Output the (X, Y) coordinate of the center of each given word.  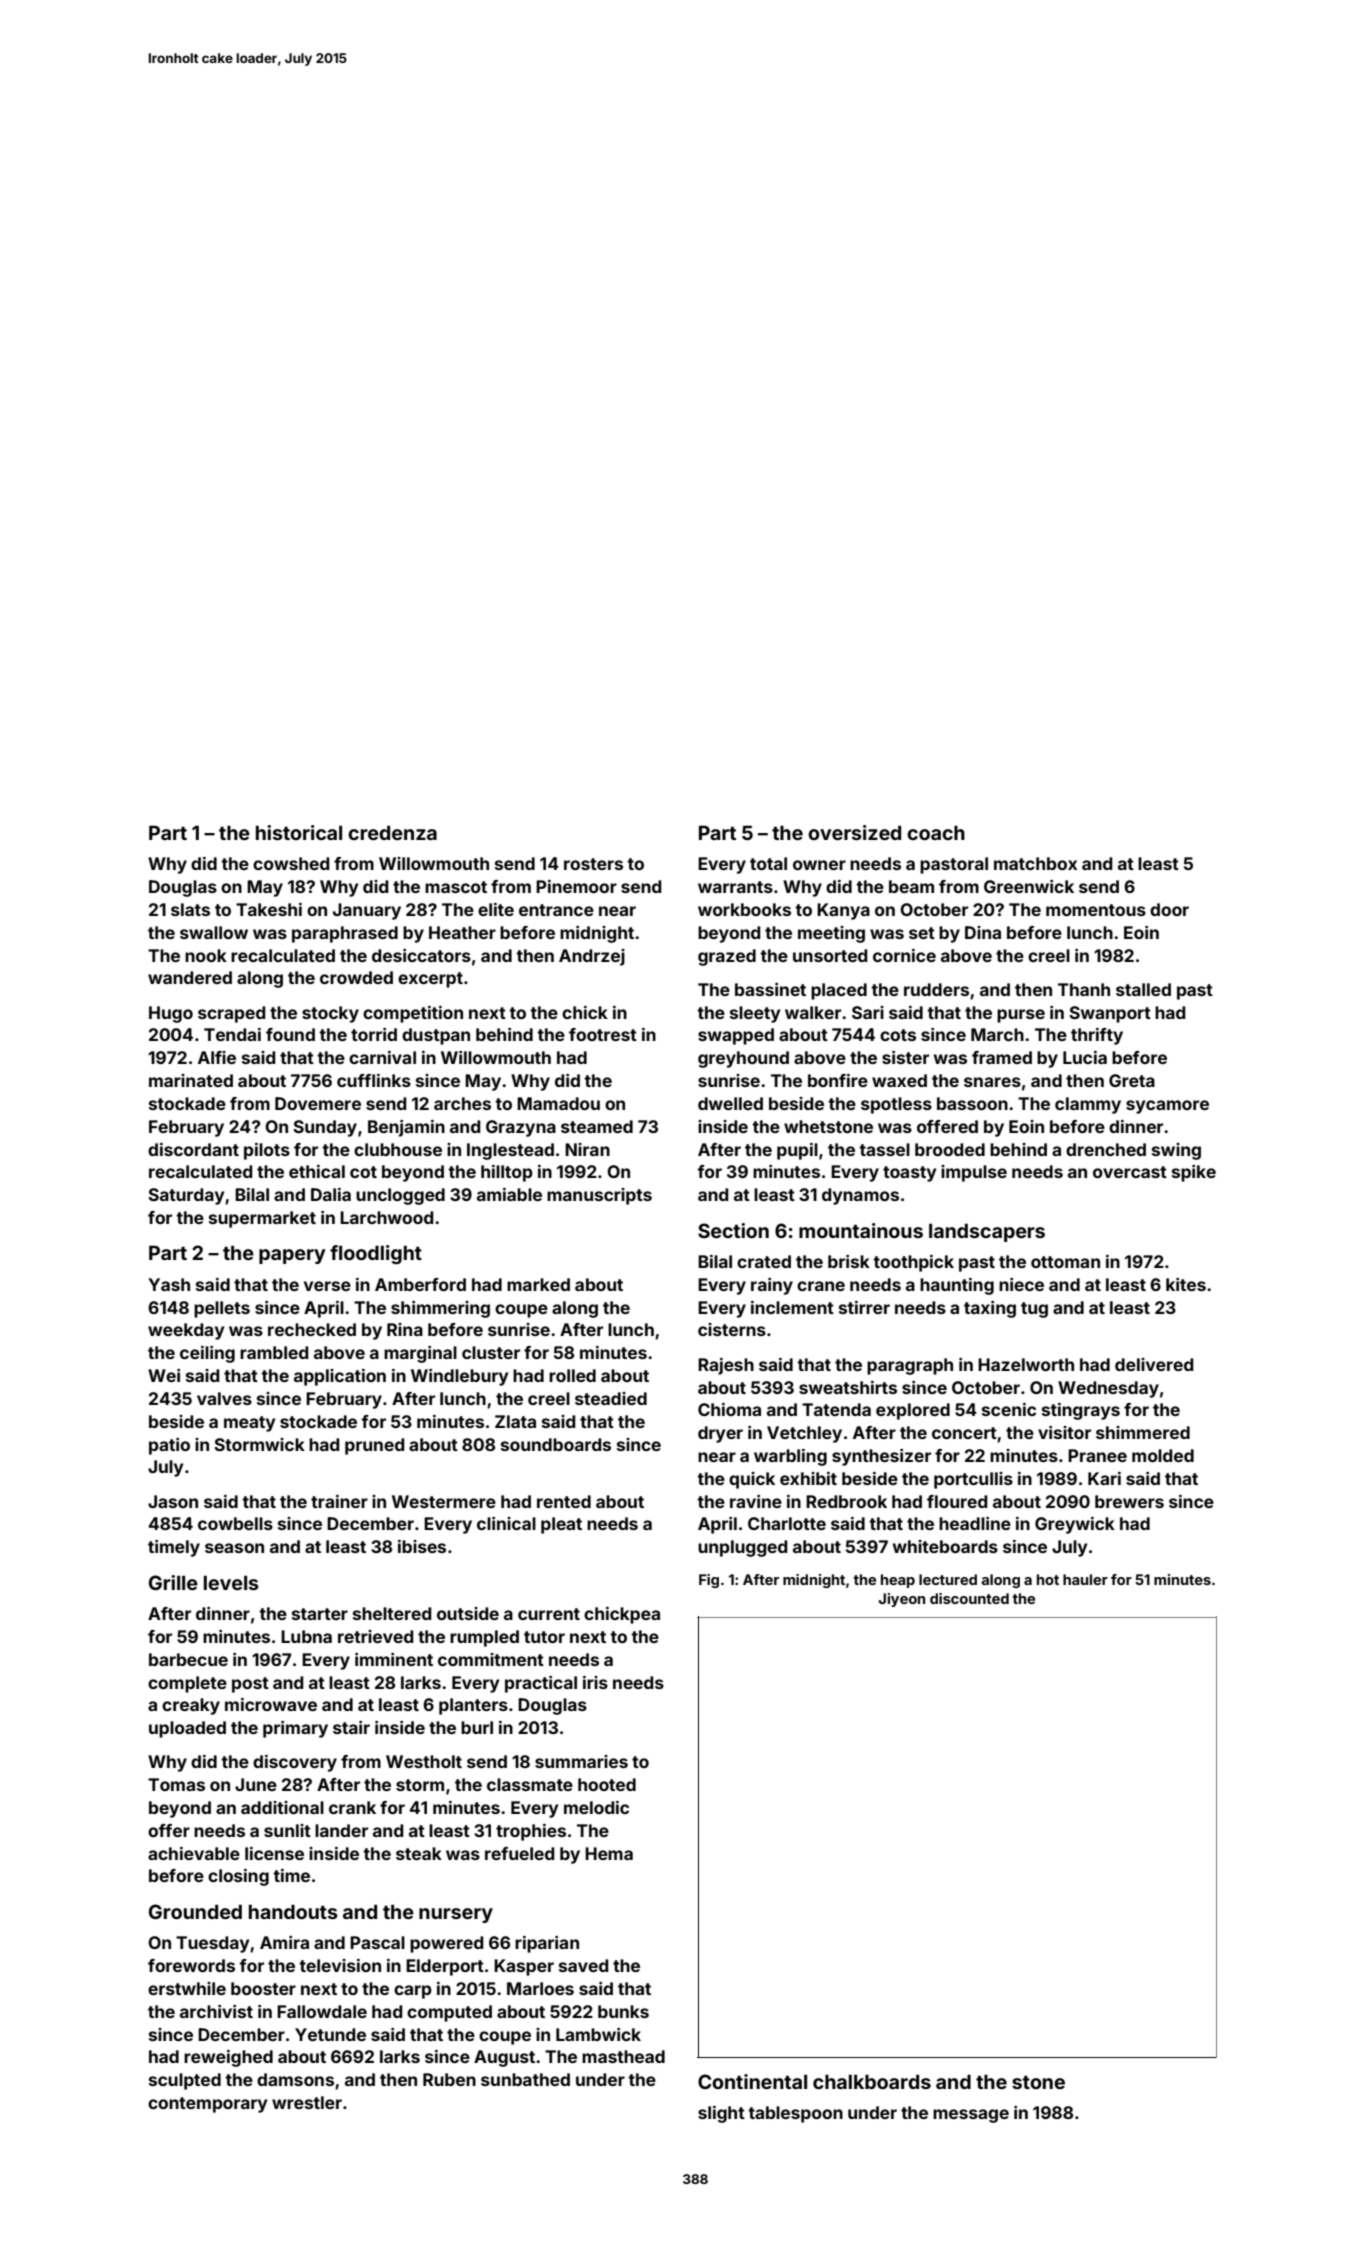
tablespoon (795, 2114)
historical (299, 832)
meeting (831, 934)
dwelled (730, 1103)
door (1169, 909)
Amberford (420, 1284)
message (971, 2116)
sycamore (1167, 1107)
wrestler (307, 2102)
